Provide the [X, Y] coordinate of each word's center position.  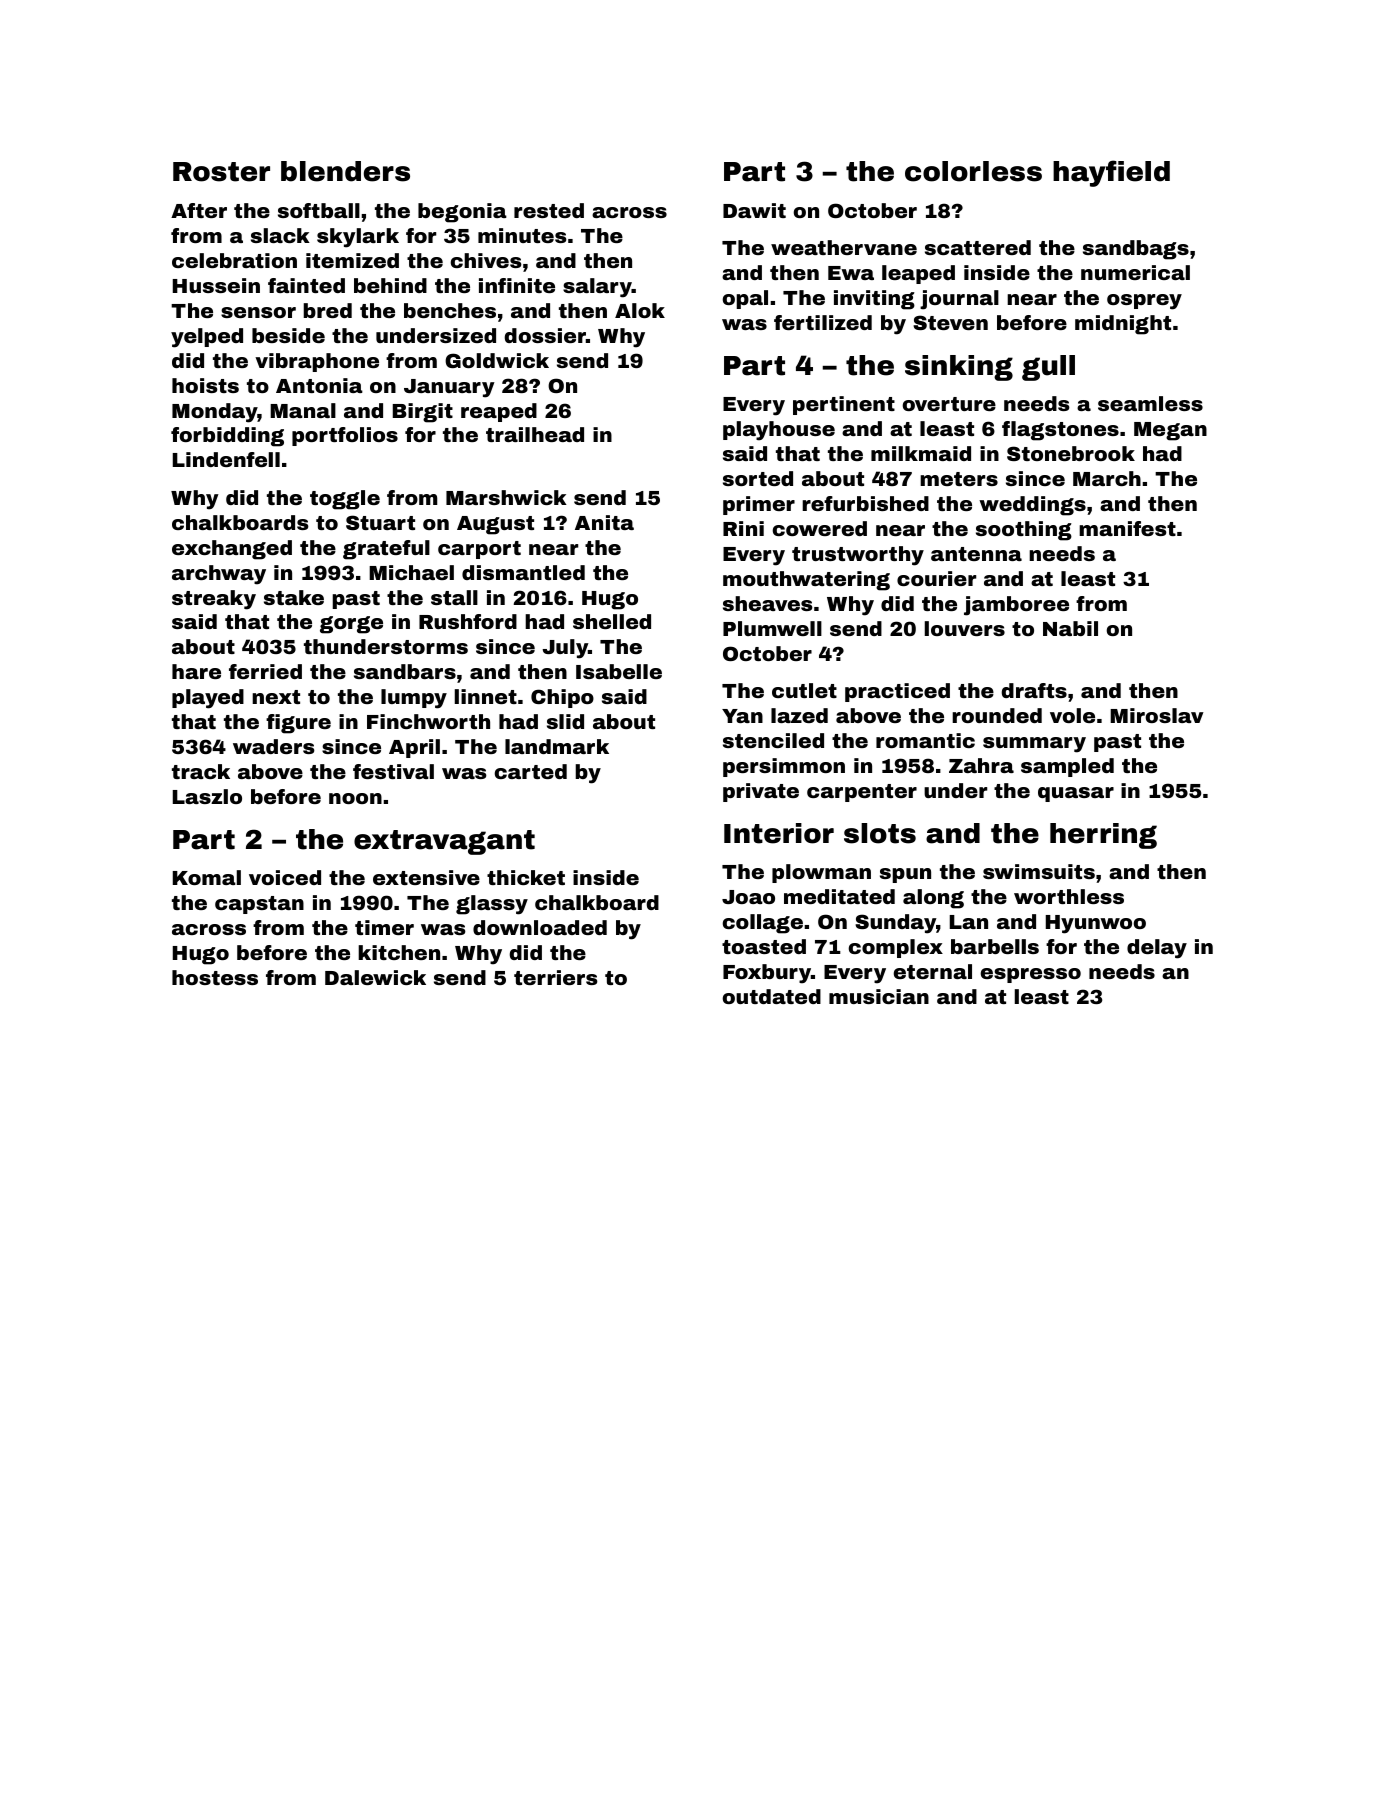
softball [319, 210]
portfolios [345, 436]
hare [196, 671]
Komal [207, 877]
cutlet [804, 690]
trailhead [535, 434]
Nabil [1070, 628]
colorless [973, 171]
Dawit [754, 210]
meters [959, 479]
